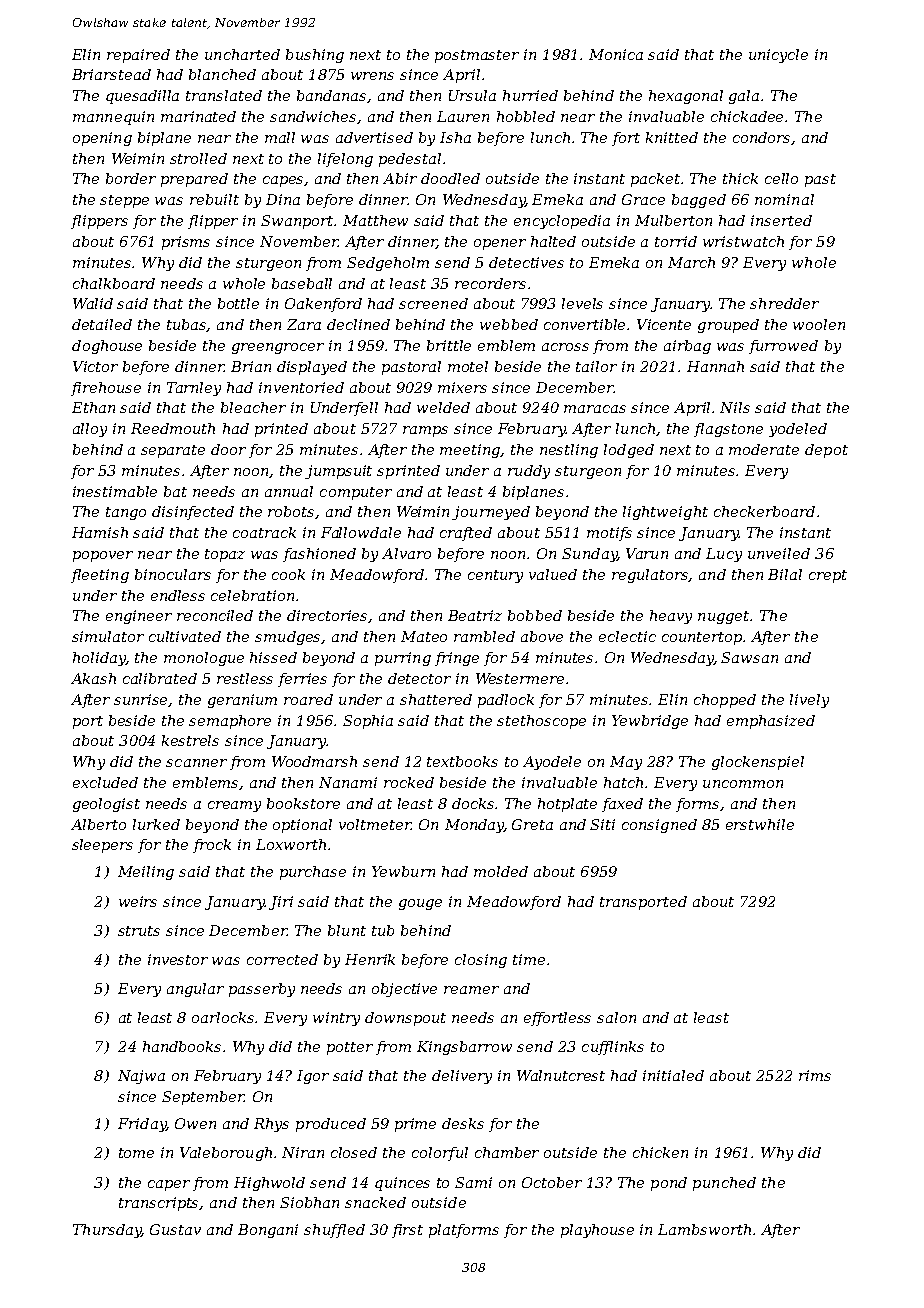 This image has width=924, height=1308. Describe the element at coordinates (613, 1048) in the image. I see `cufflinks` at that location.
